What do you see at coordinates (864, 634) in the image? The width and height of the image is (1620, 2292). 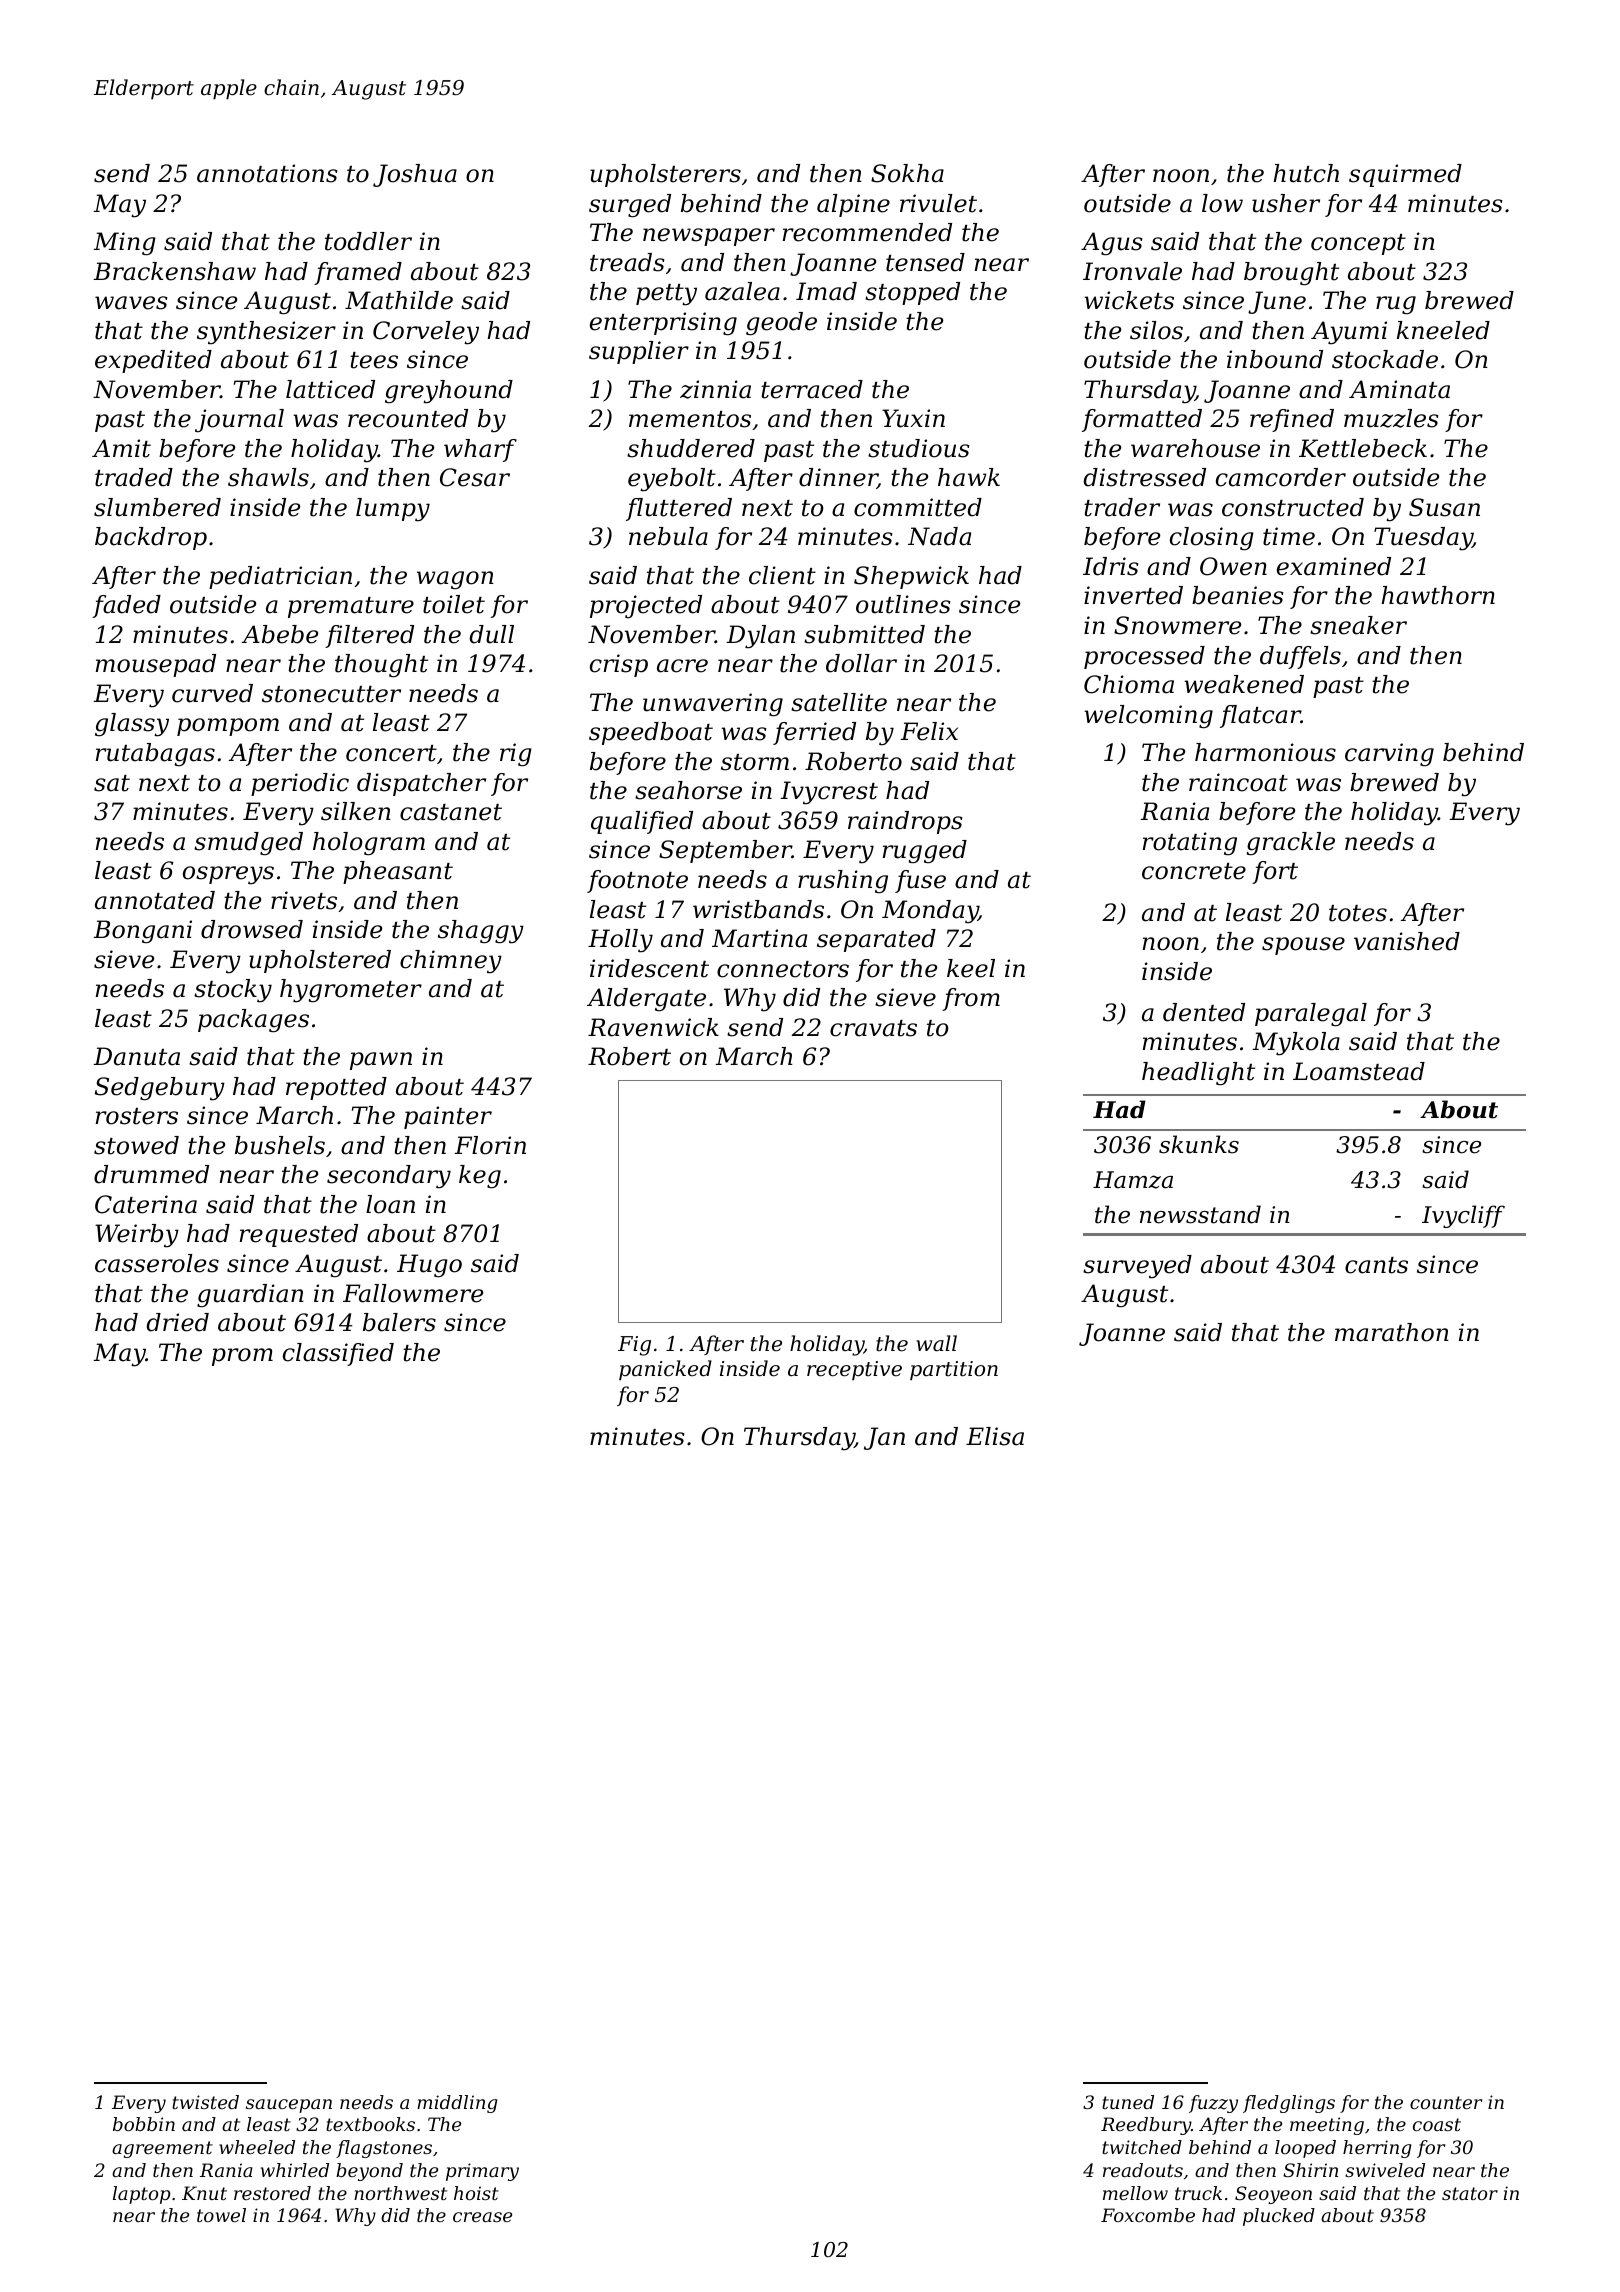 I see `submitted` at bounding box center [864, 634].
